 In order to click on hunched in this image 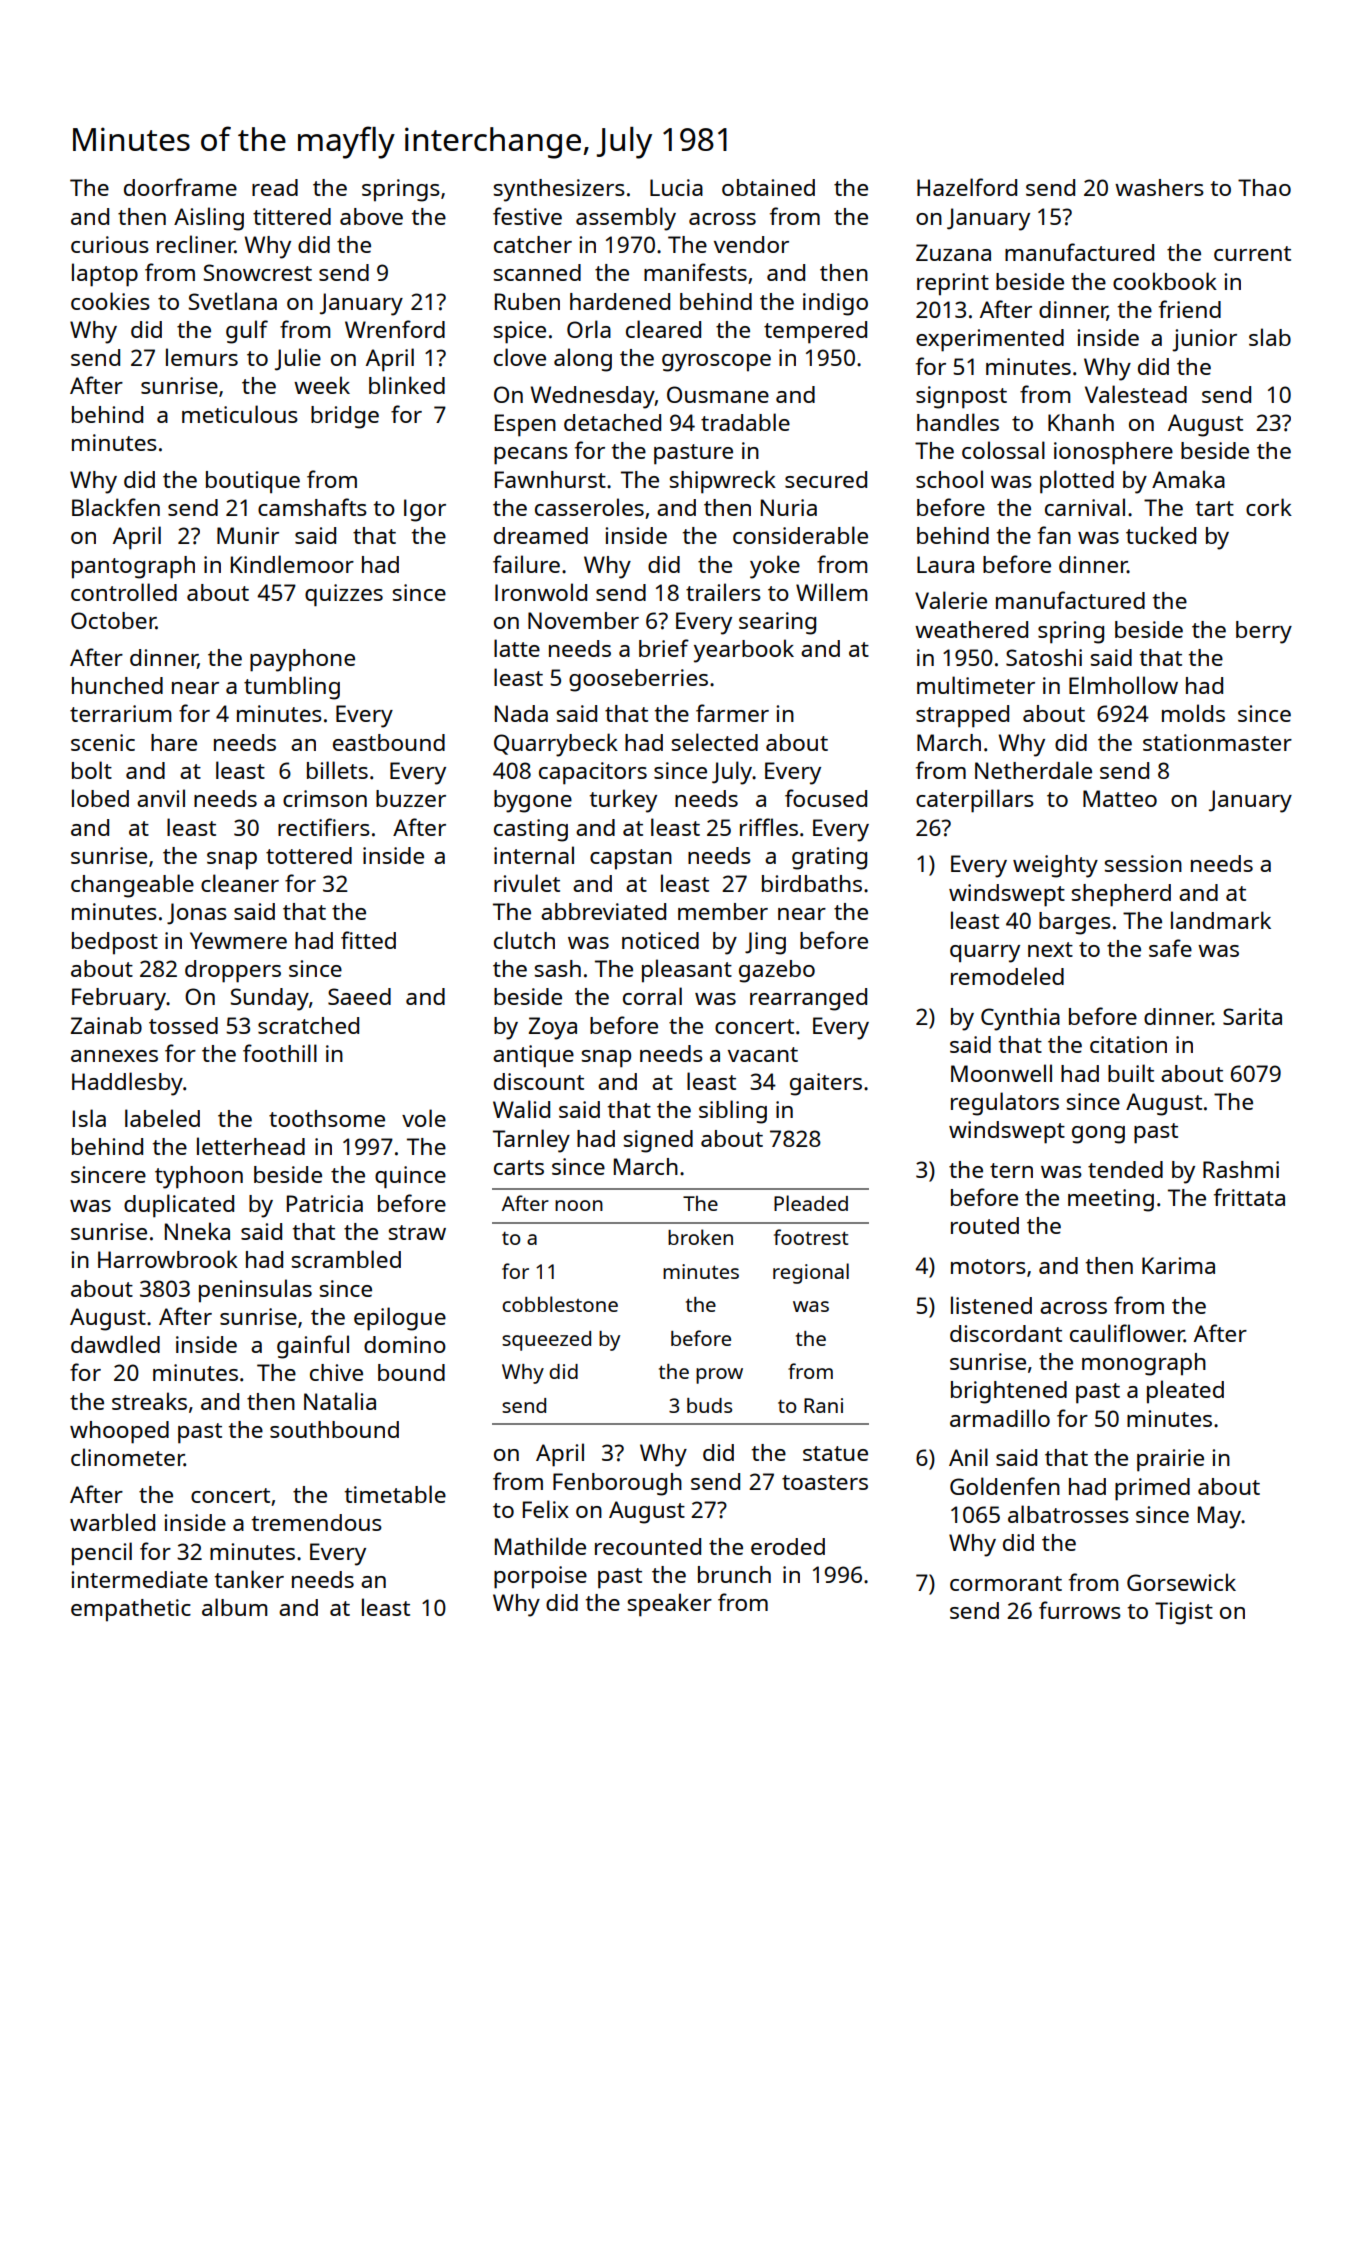, I will do `click(117, 685)`.
